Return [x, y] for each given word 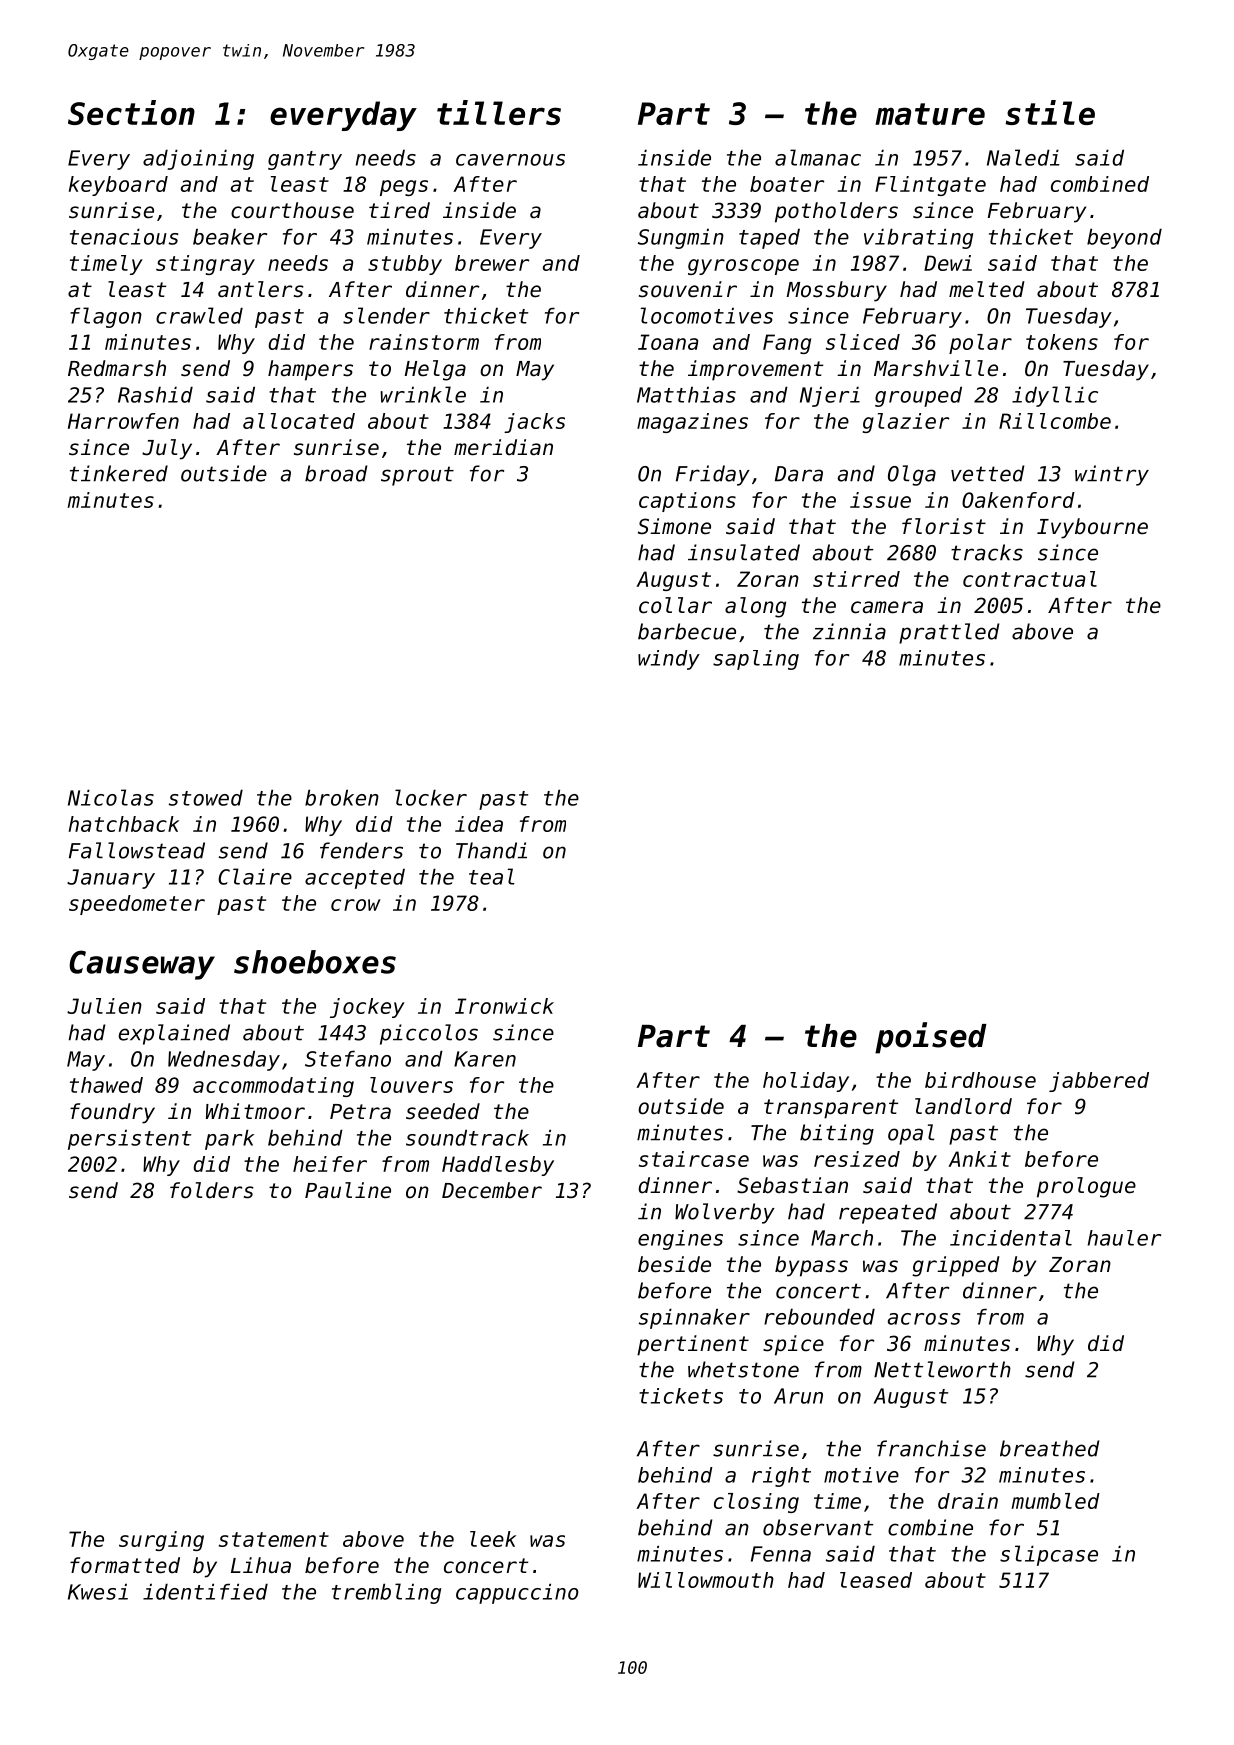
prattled [949, 633]
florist [944, 526]
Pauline [348, 1190]
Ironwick [504, 1006]
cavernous [510, 160]
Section [131, 112]
